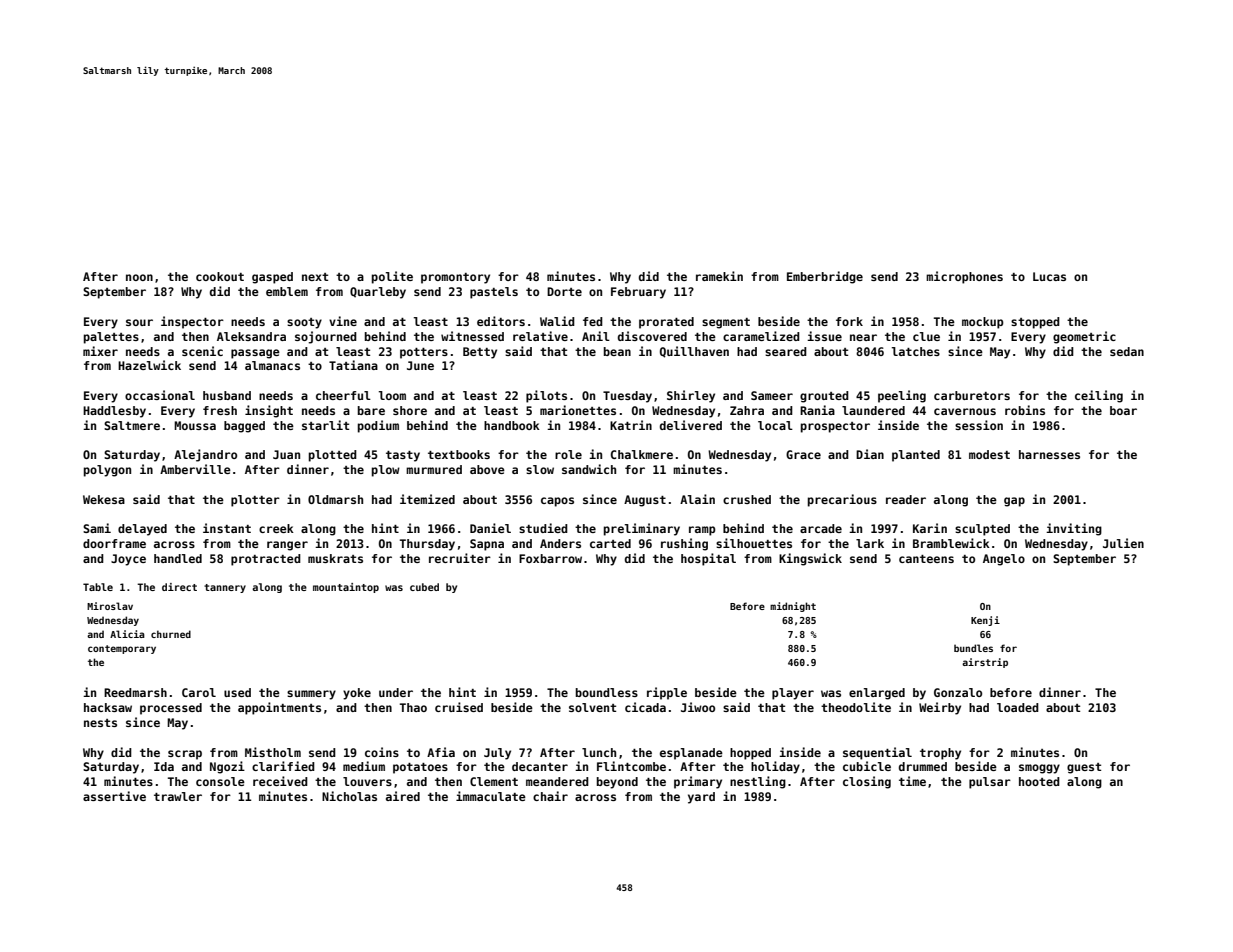  Describe the element at coordinates (100, 351) in the screenshot. I see `mixer` at that location.
